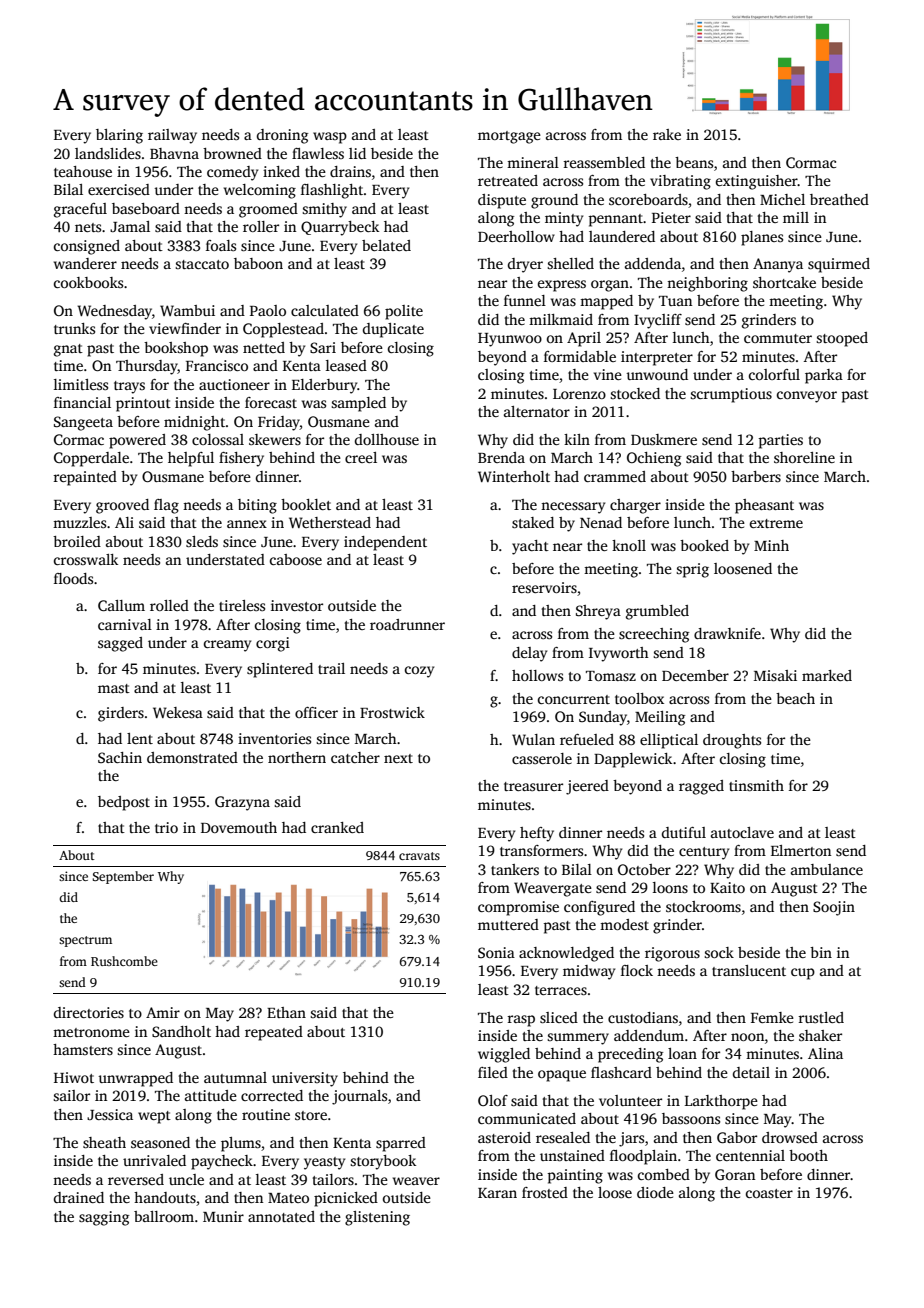 The height and width of the page is (1308, 924). I want to click on loons, so click(670, 887).
